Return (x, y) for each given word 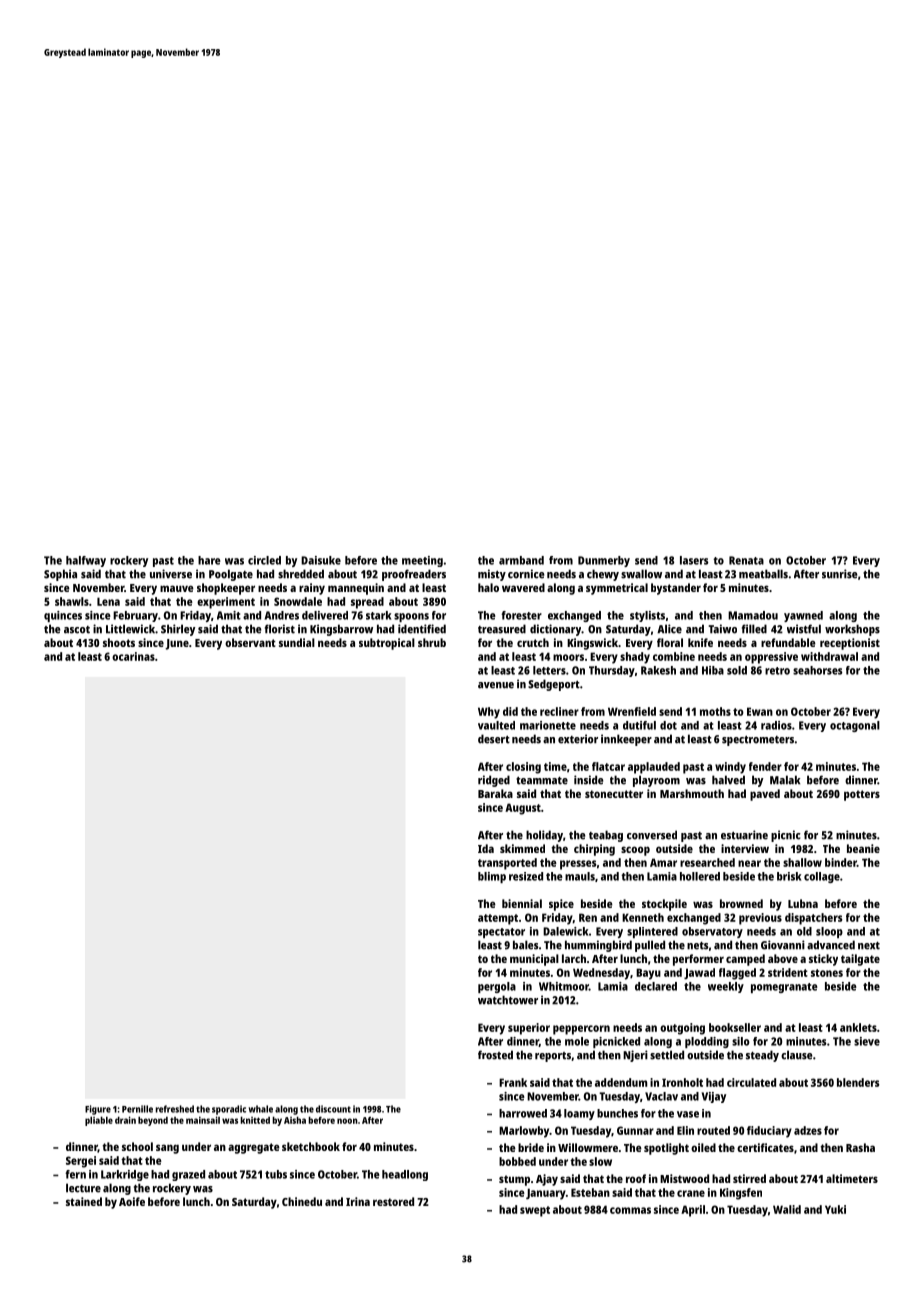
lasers (694, 560)
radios (776, 725)
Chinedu (302, 1201)
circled (264, 560)
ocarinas (133, 656)
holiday (544, 836)
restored (393, 1201)
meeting (422, 561)
